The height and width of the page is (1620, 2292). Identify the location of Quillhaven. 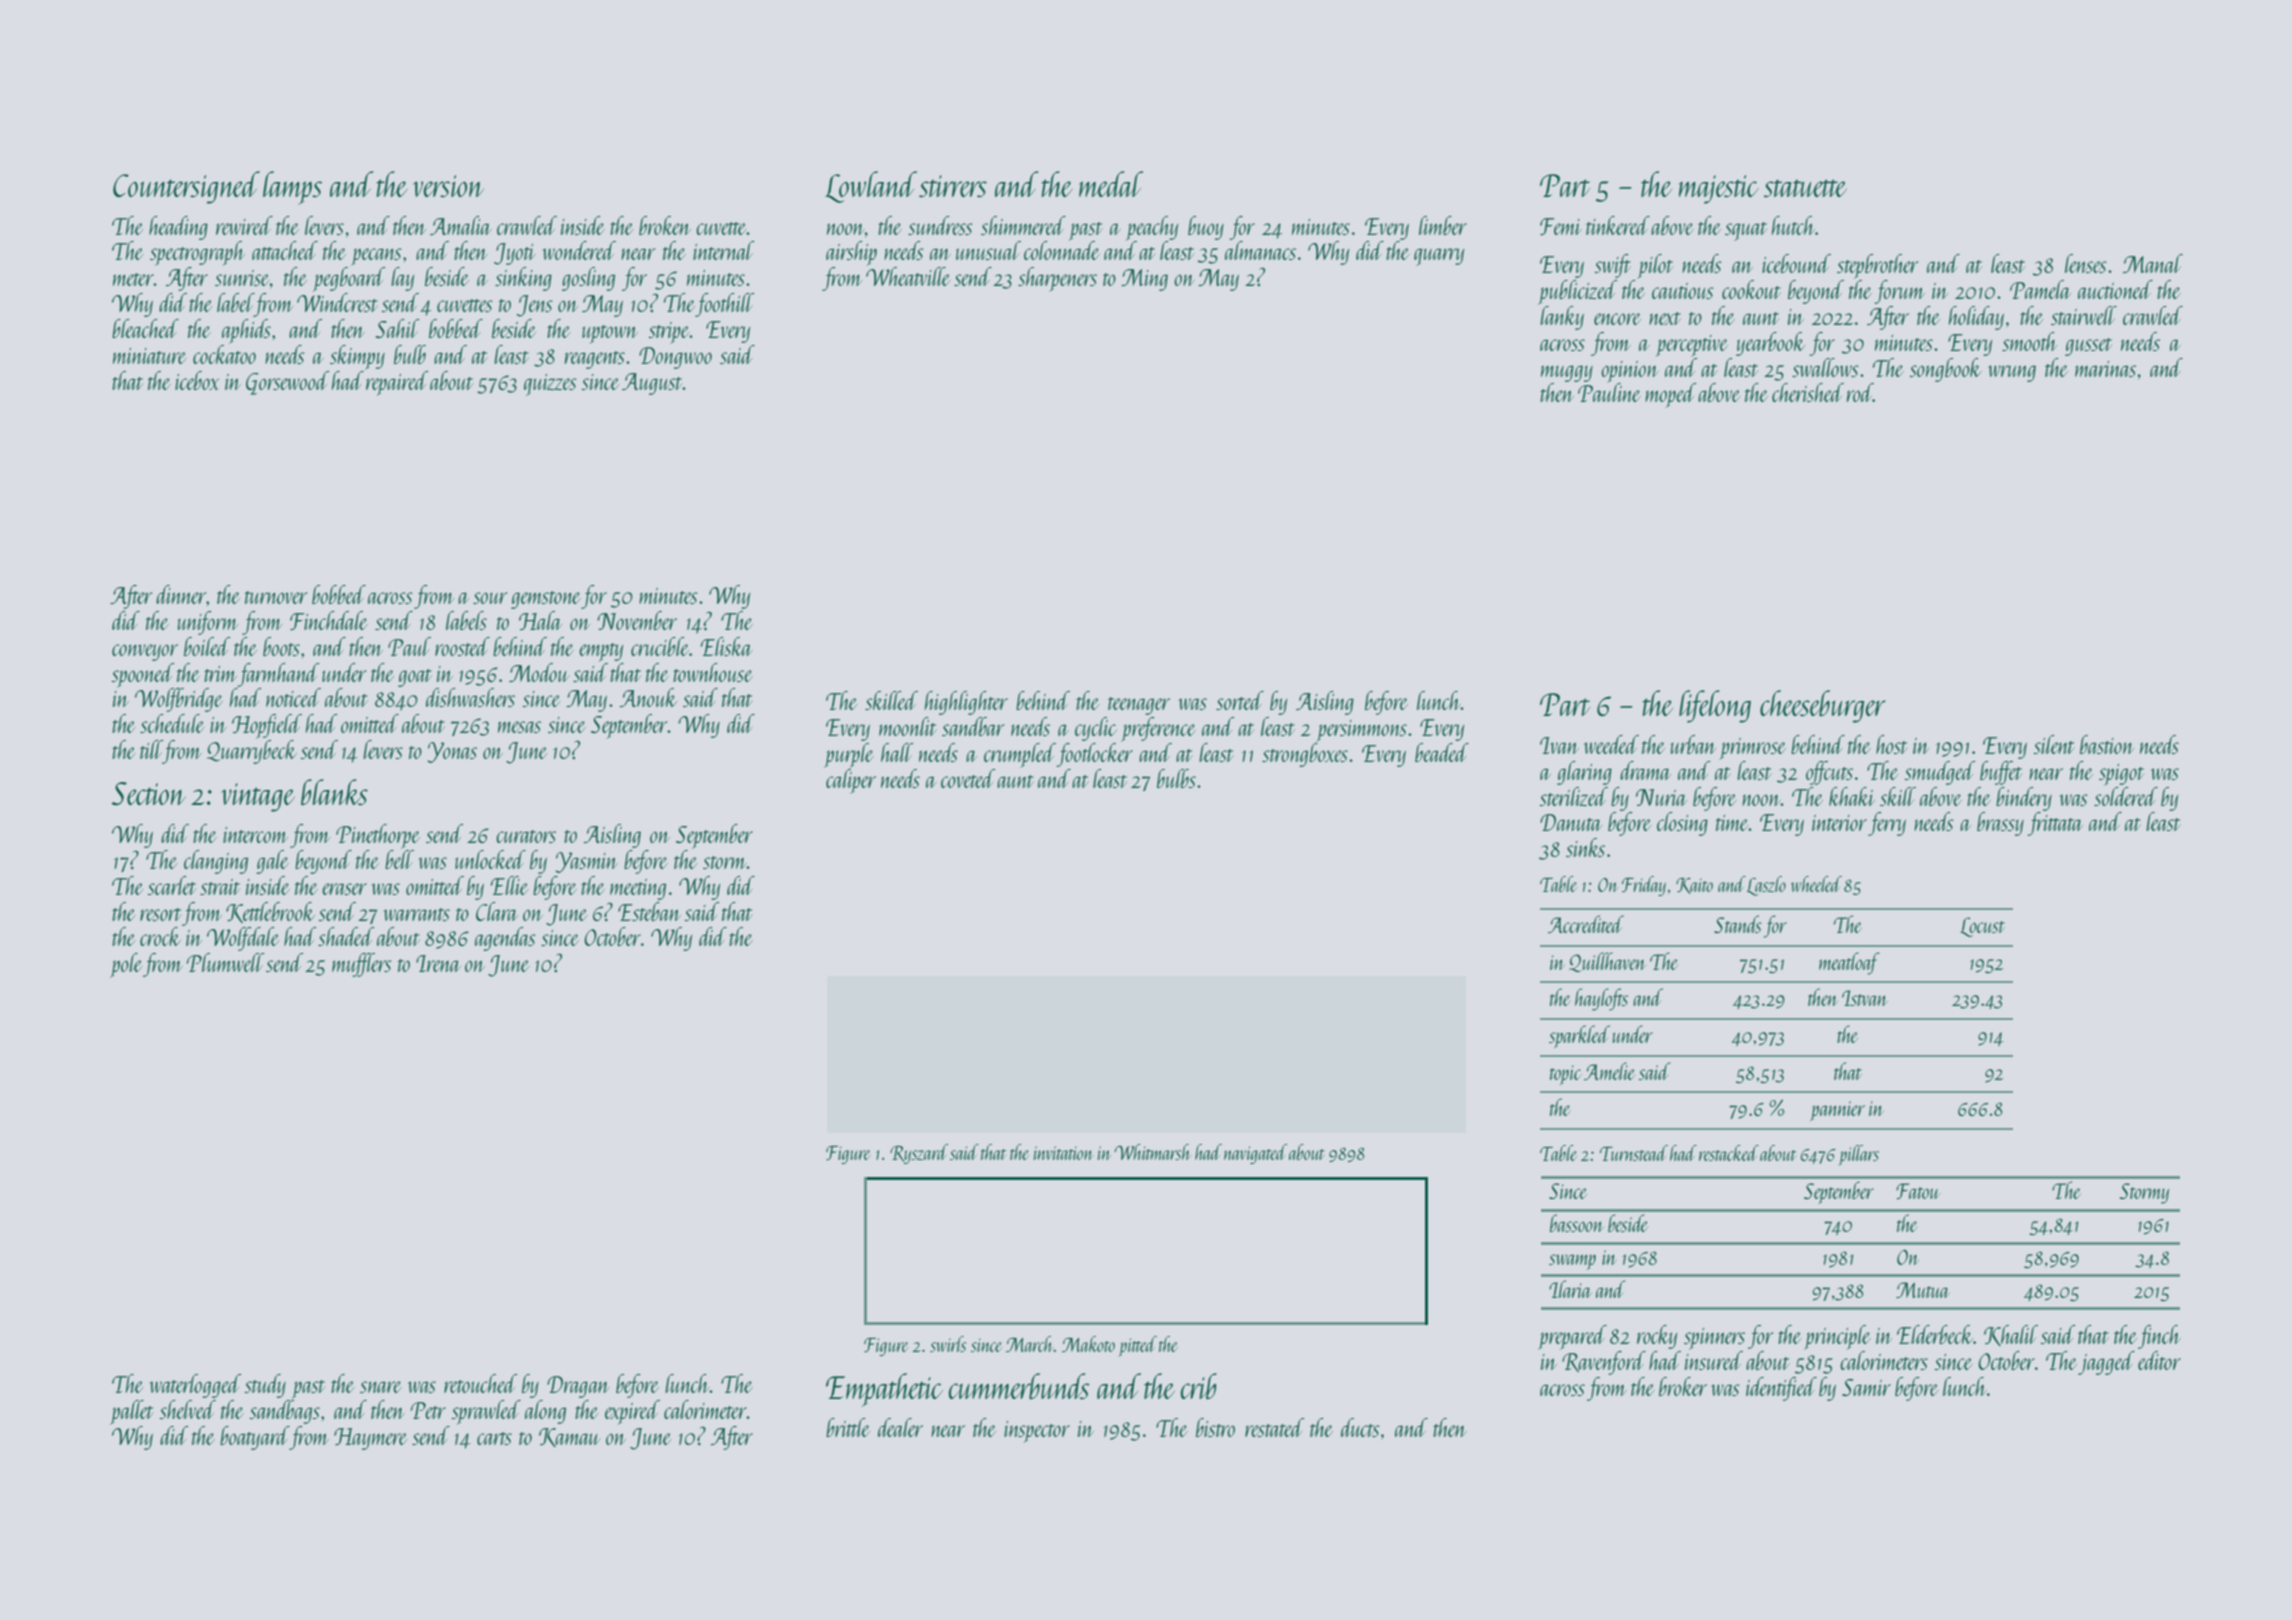
(1607, 962).
